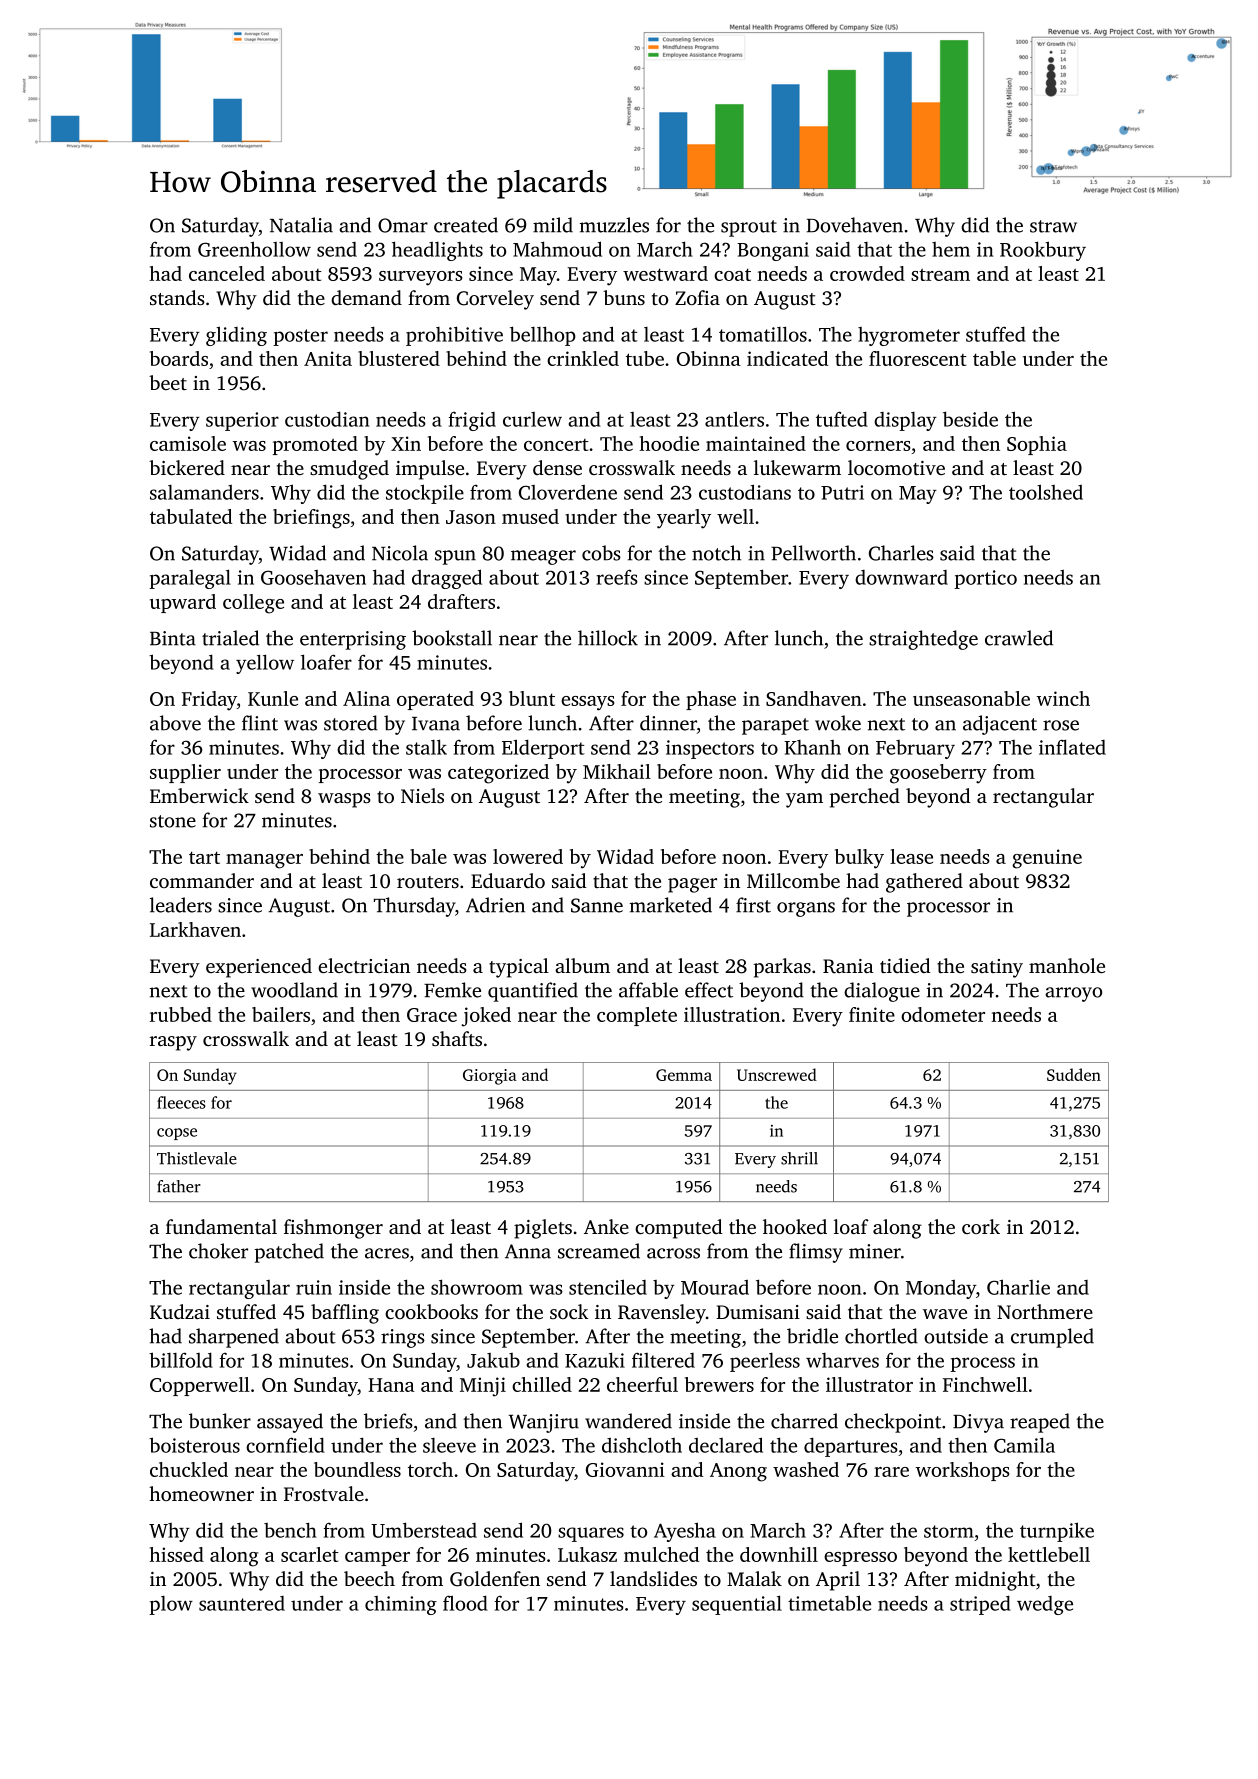 The width and height of the page is (1258, 1779). I want to click on Dumisani, so click(758, 1312).
